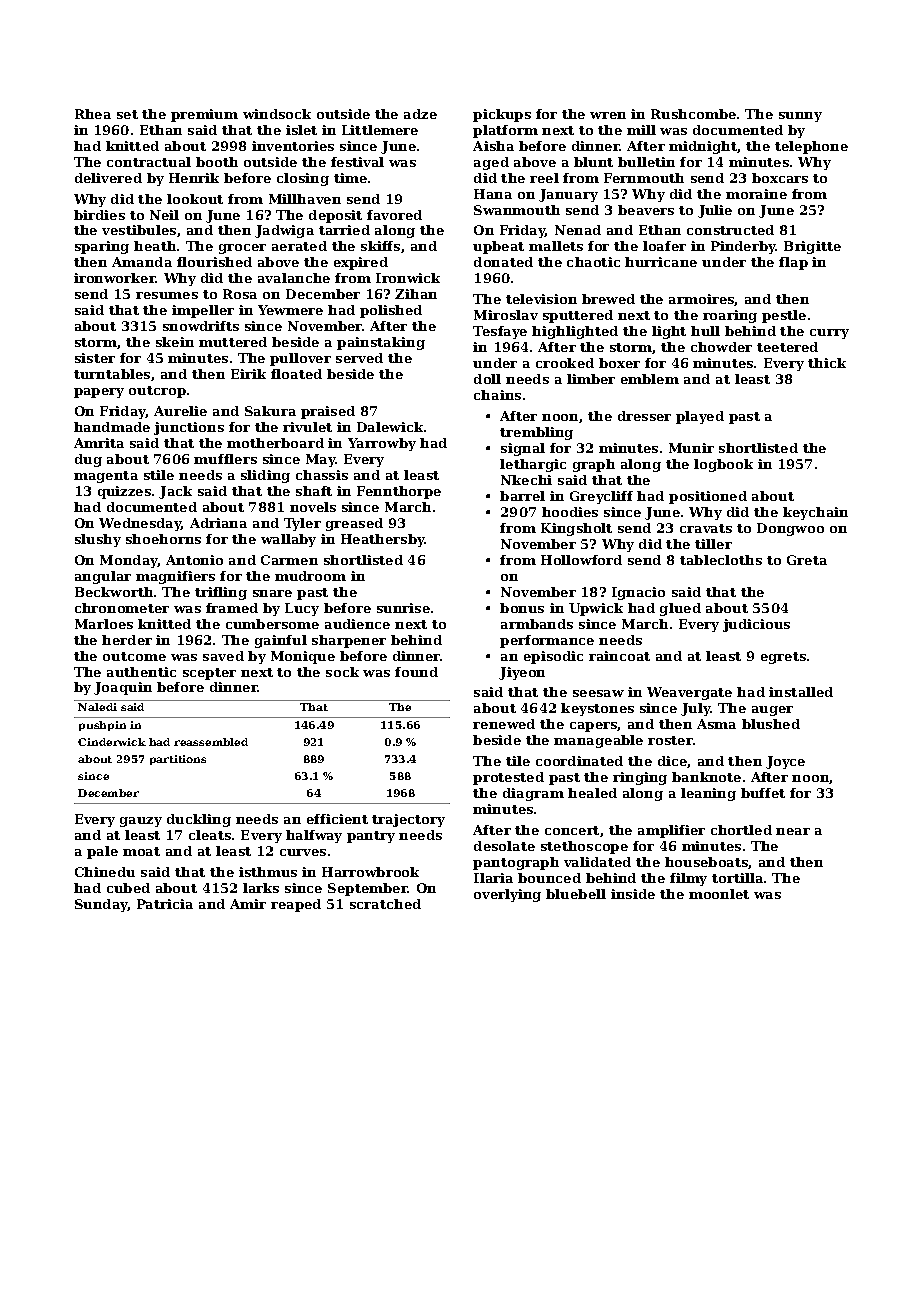 Image resolution: width=924 pixels, height=1308 pixels. Describe the element at coordinates (504, 724) in the screenshot. I see `renewed` at that location.
